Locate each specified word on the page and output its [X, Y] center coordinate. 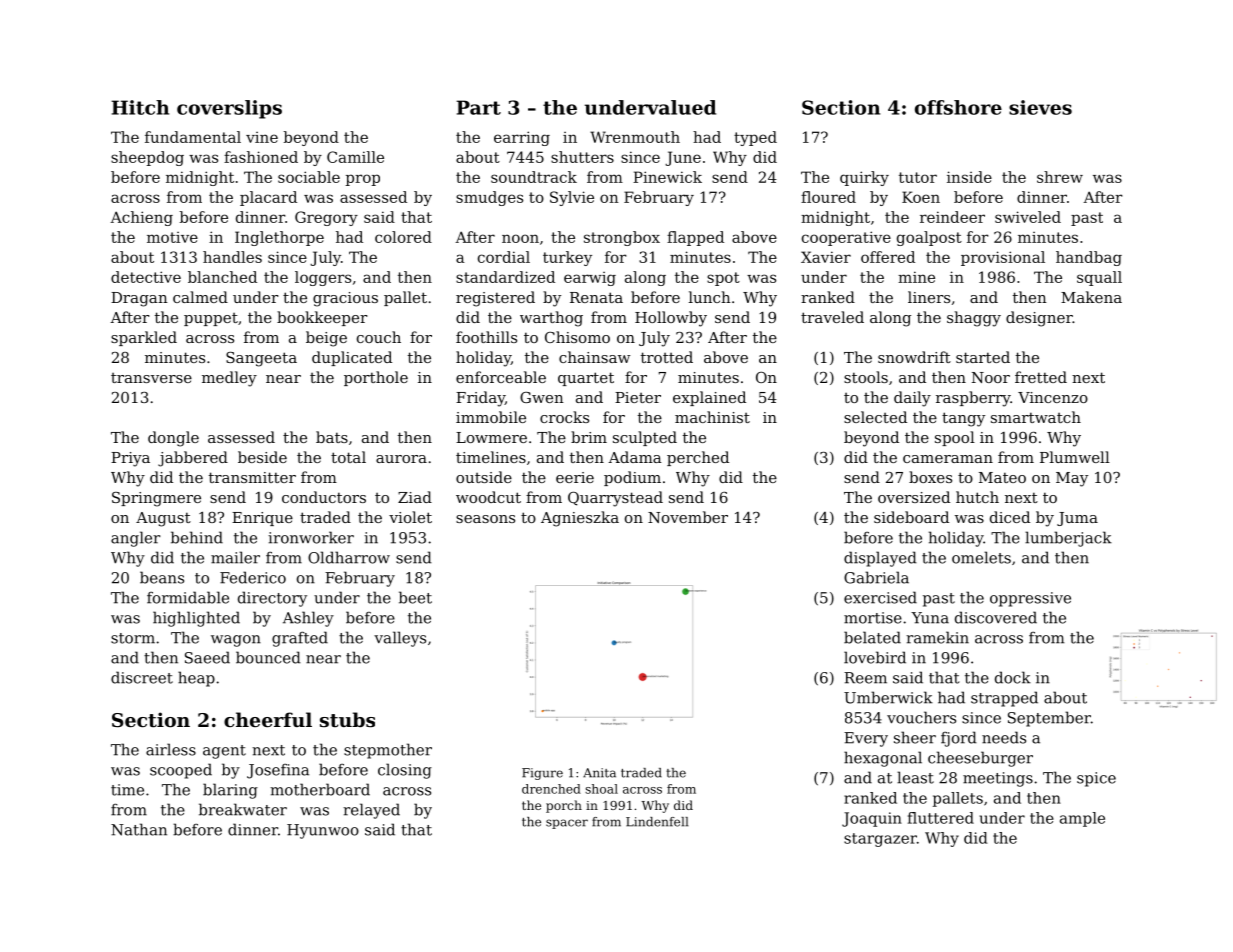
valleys [400, 639]
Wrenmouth [635, 137]
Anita [599, 773]
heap [196, 679]
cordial [504, 257]
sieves [1040, 107]
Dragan [139, 299]
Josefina [278, 771]
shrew [1060, 177]
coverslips [229, 109]
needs [1004, 737]
